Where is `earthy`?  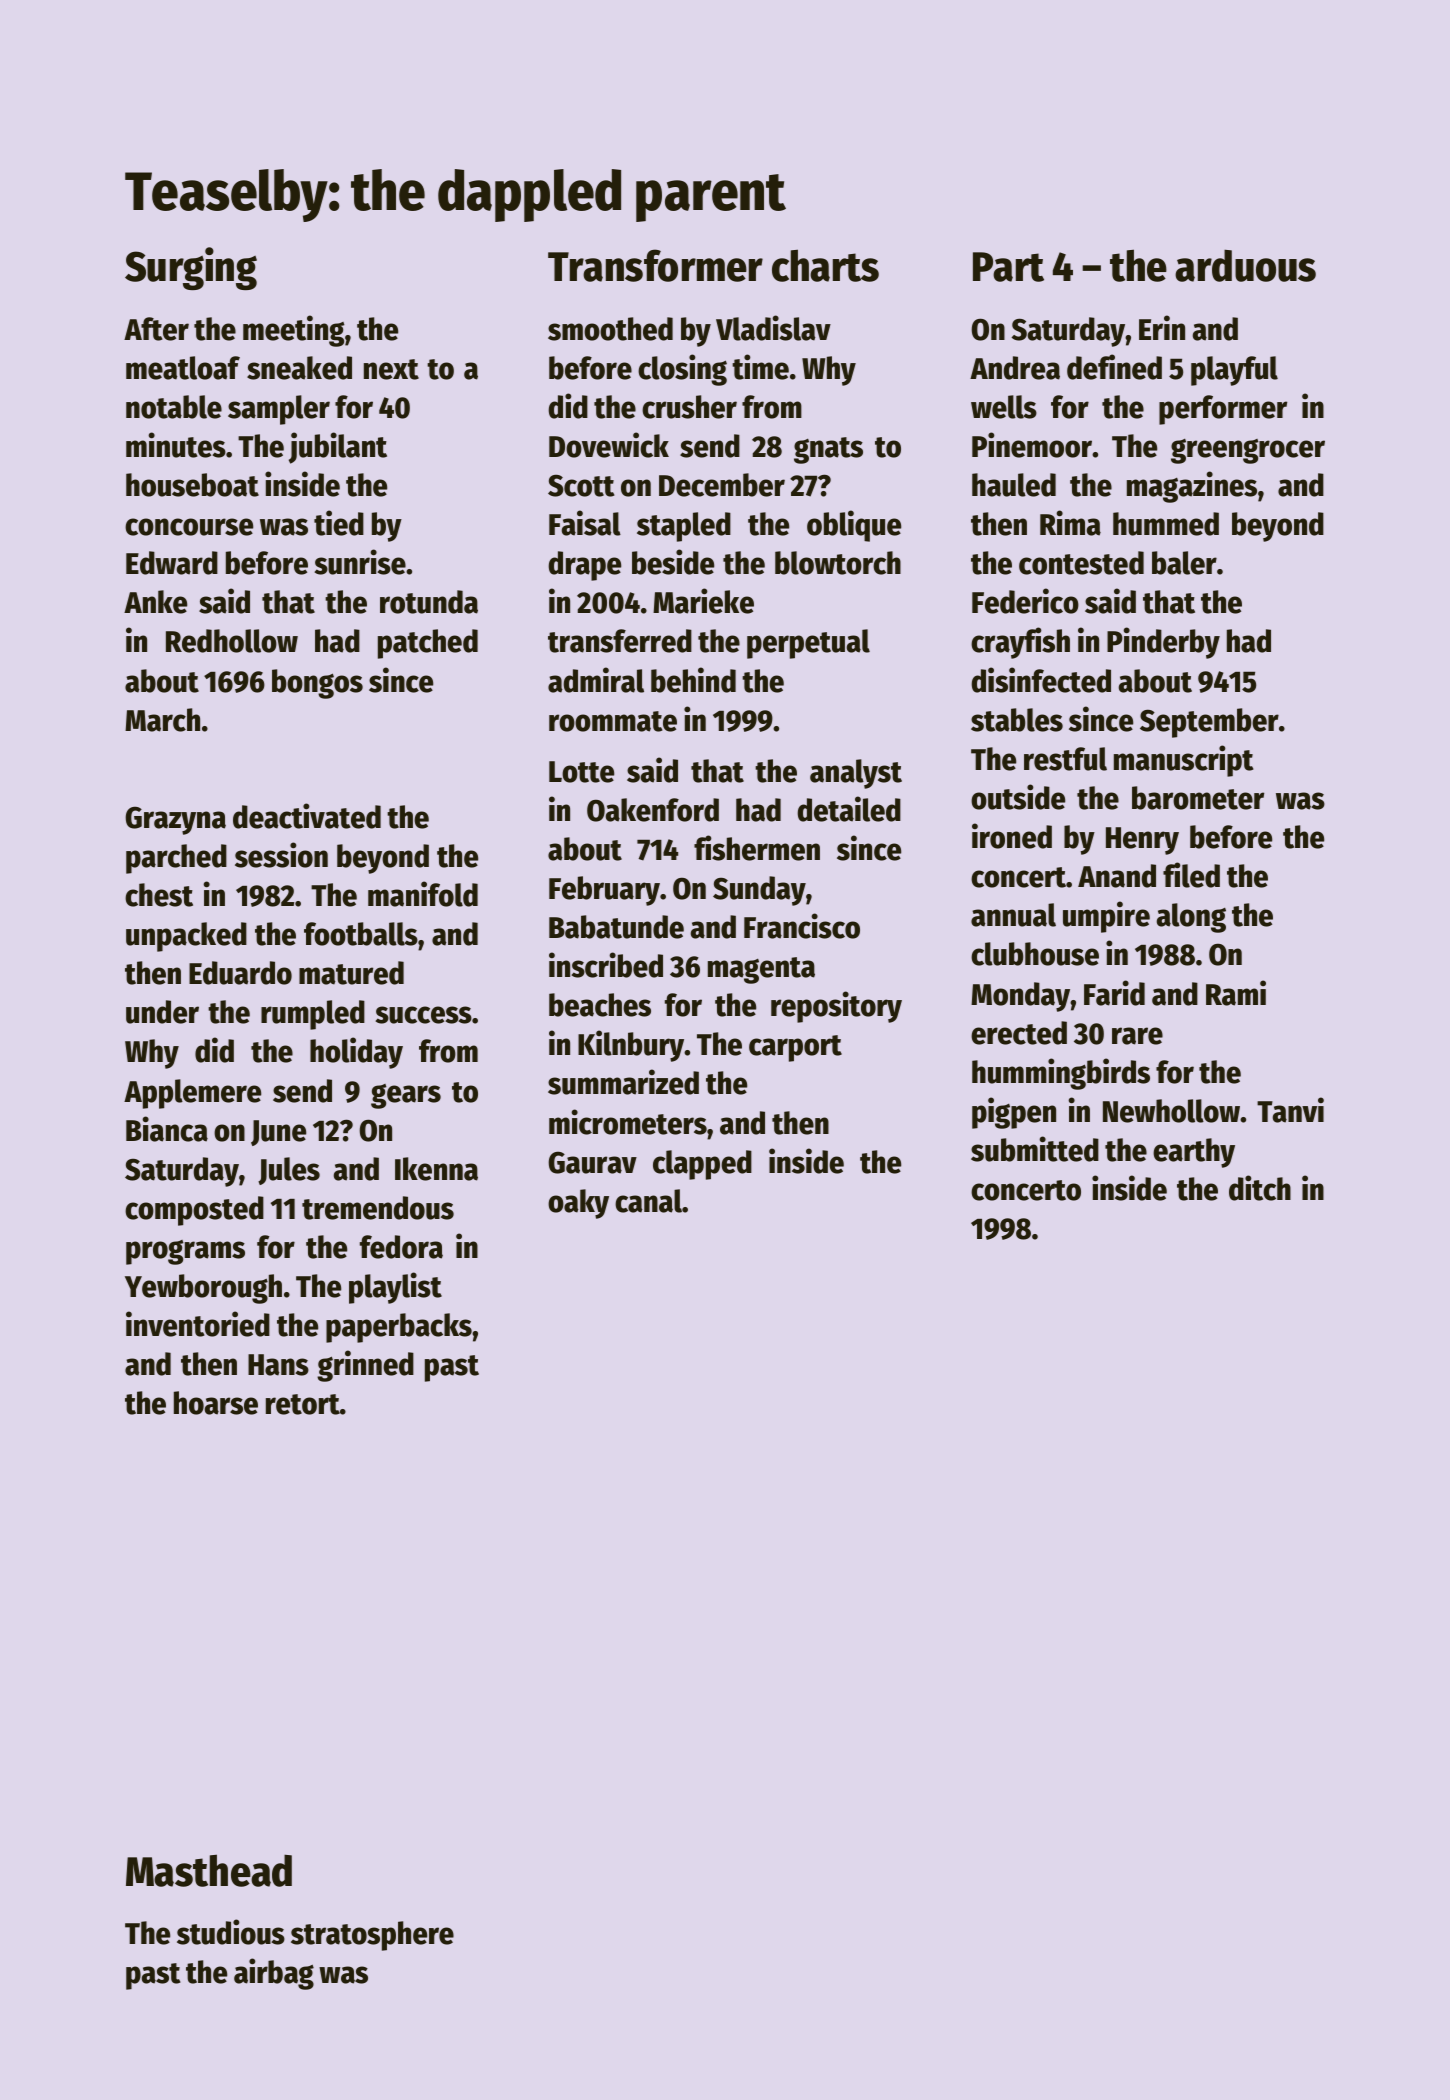
earthy is located at coordinates (1194, 1153).
